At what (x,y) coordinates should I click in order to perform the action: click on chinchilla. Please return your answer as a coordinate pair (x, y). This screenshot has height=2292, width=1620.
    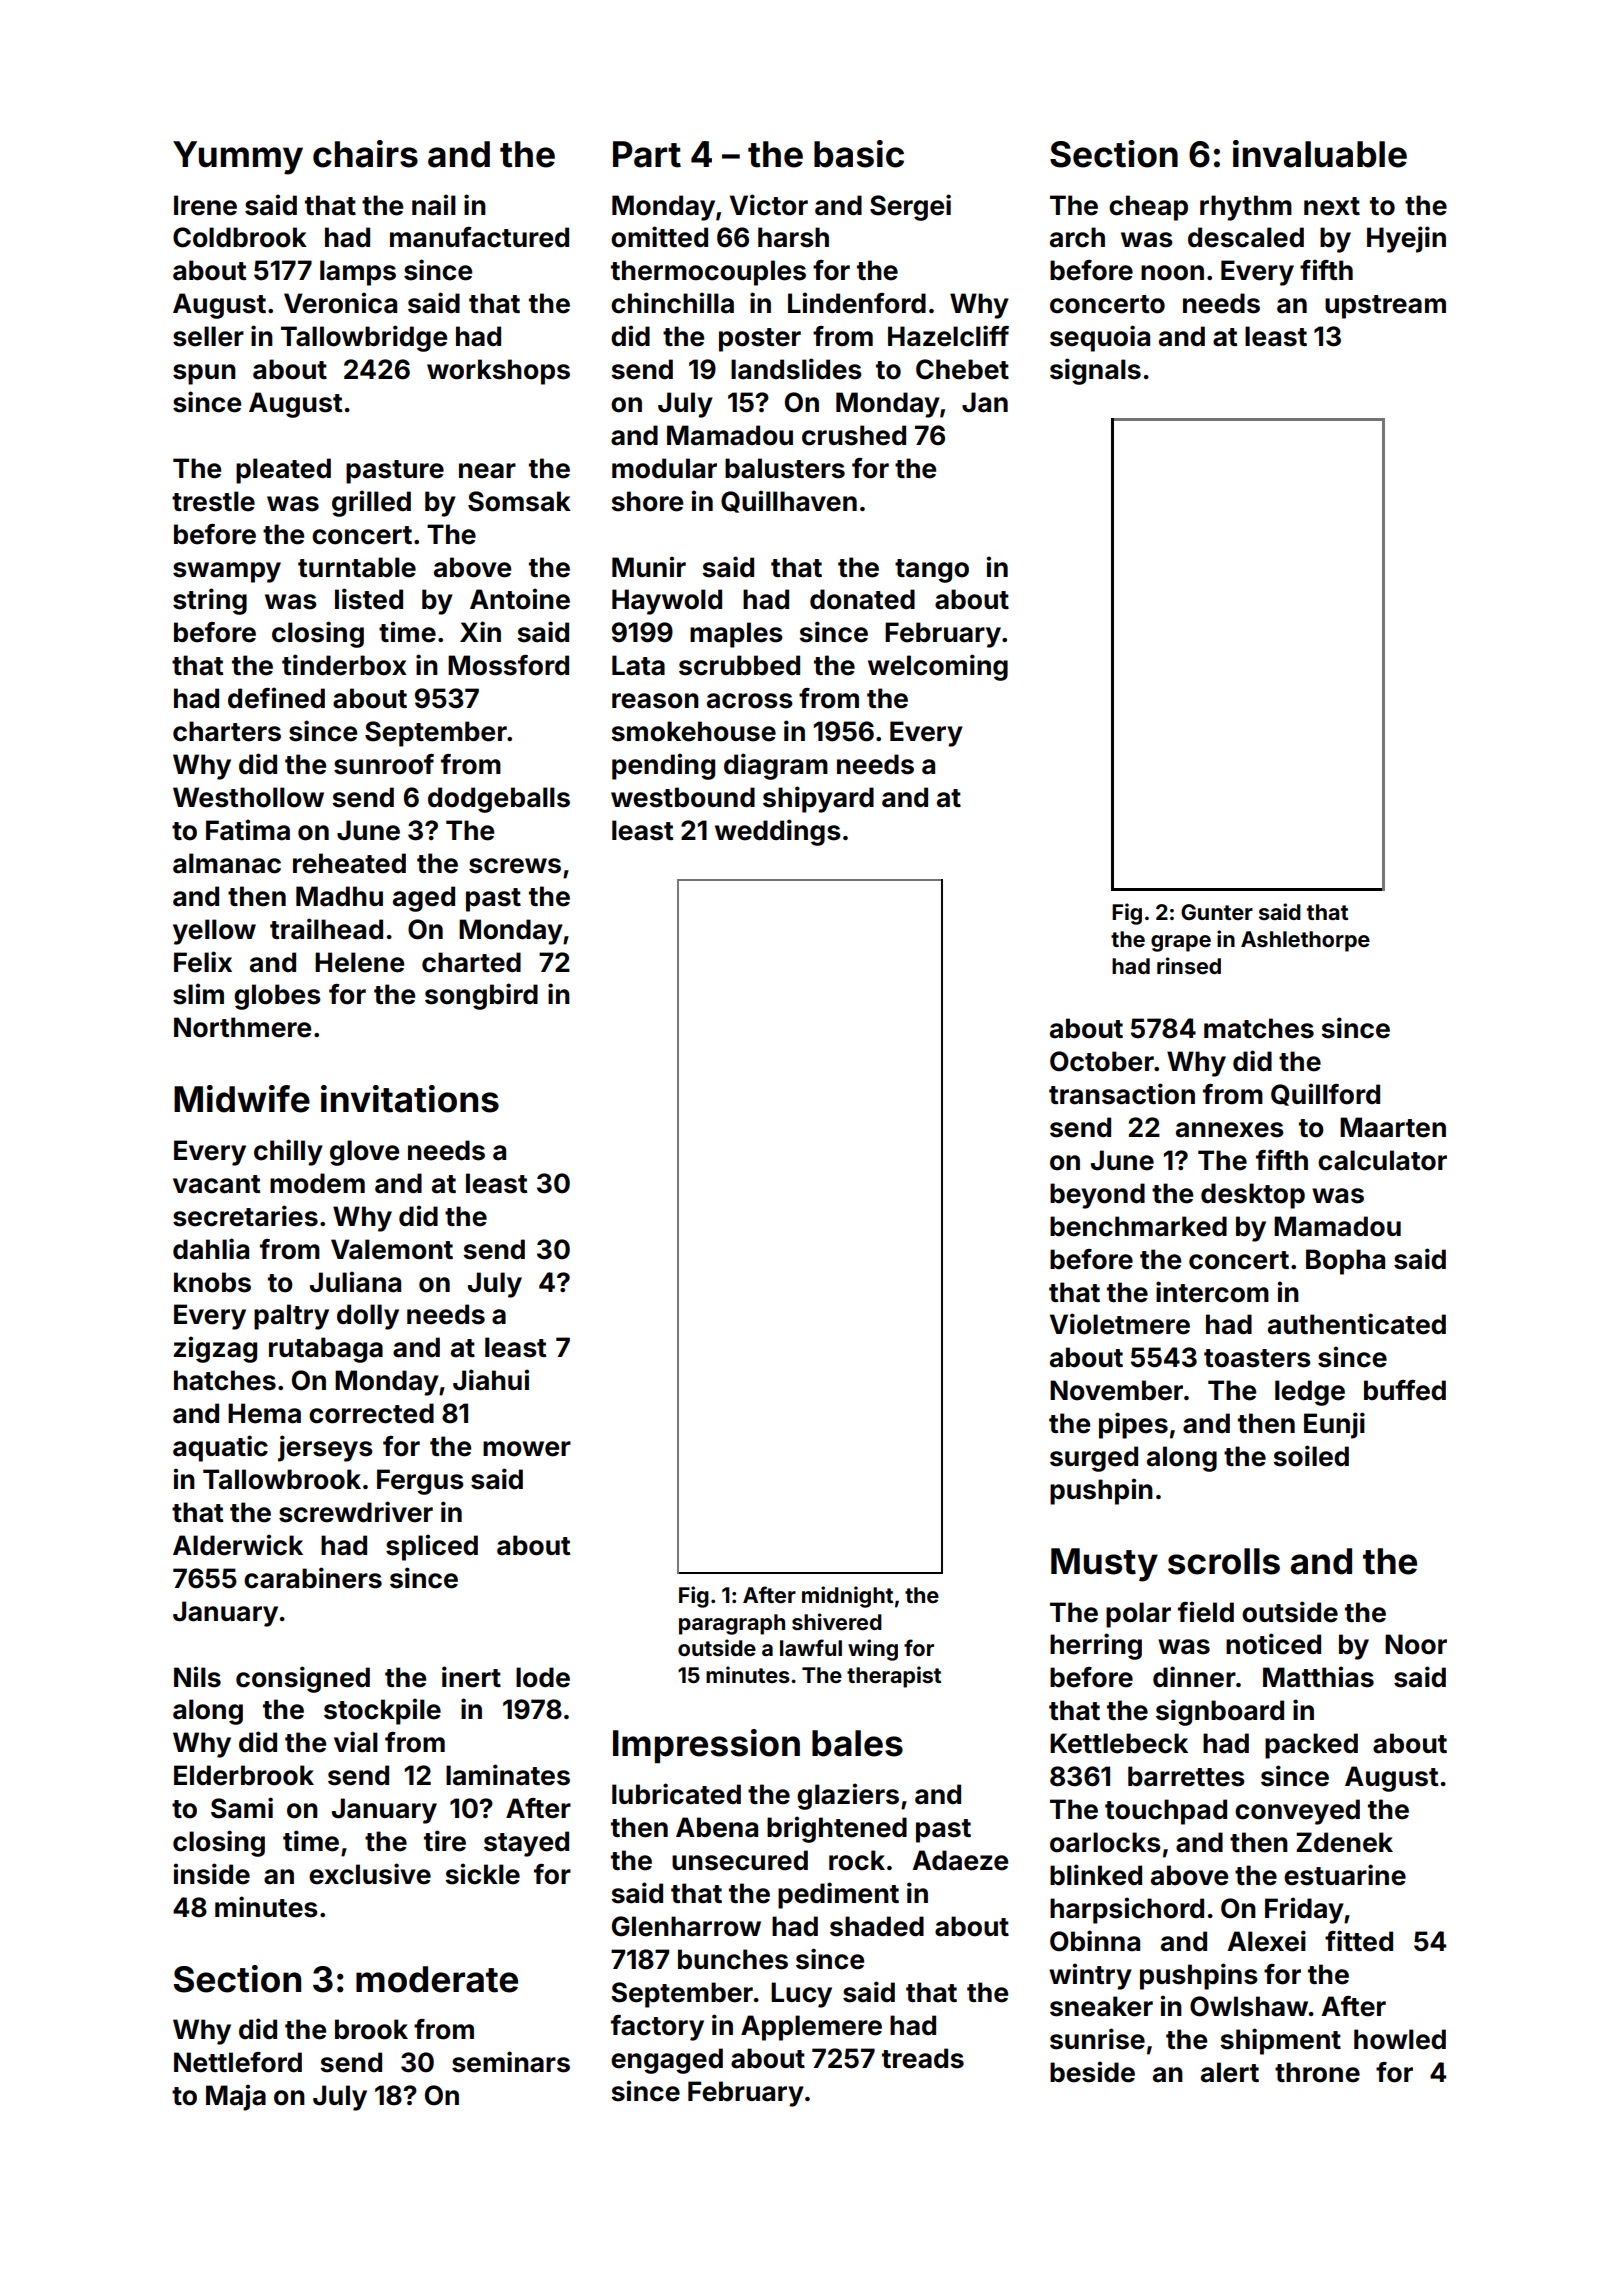
    Looking at the image, I should click on (672, 303).
